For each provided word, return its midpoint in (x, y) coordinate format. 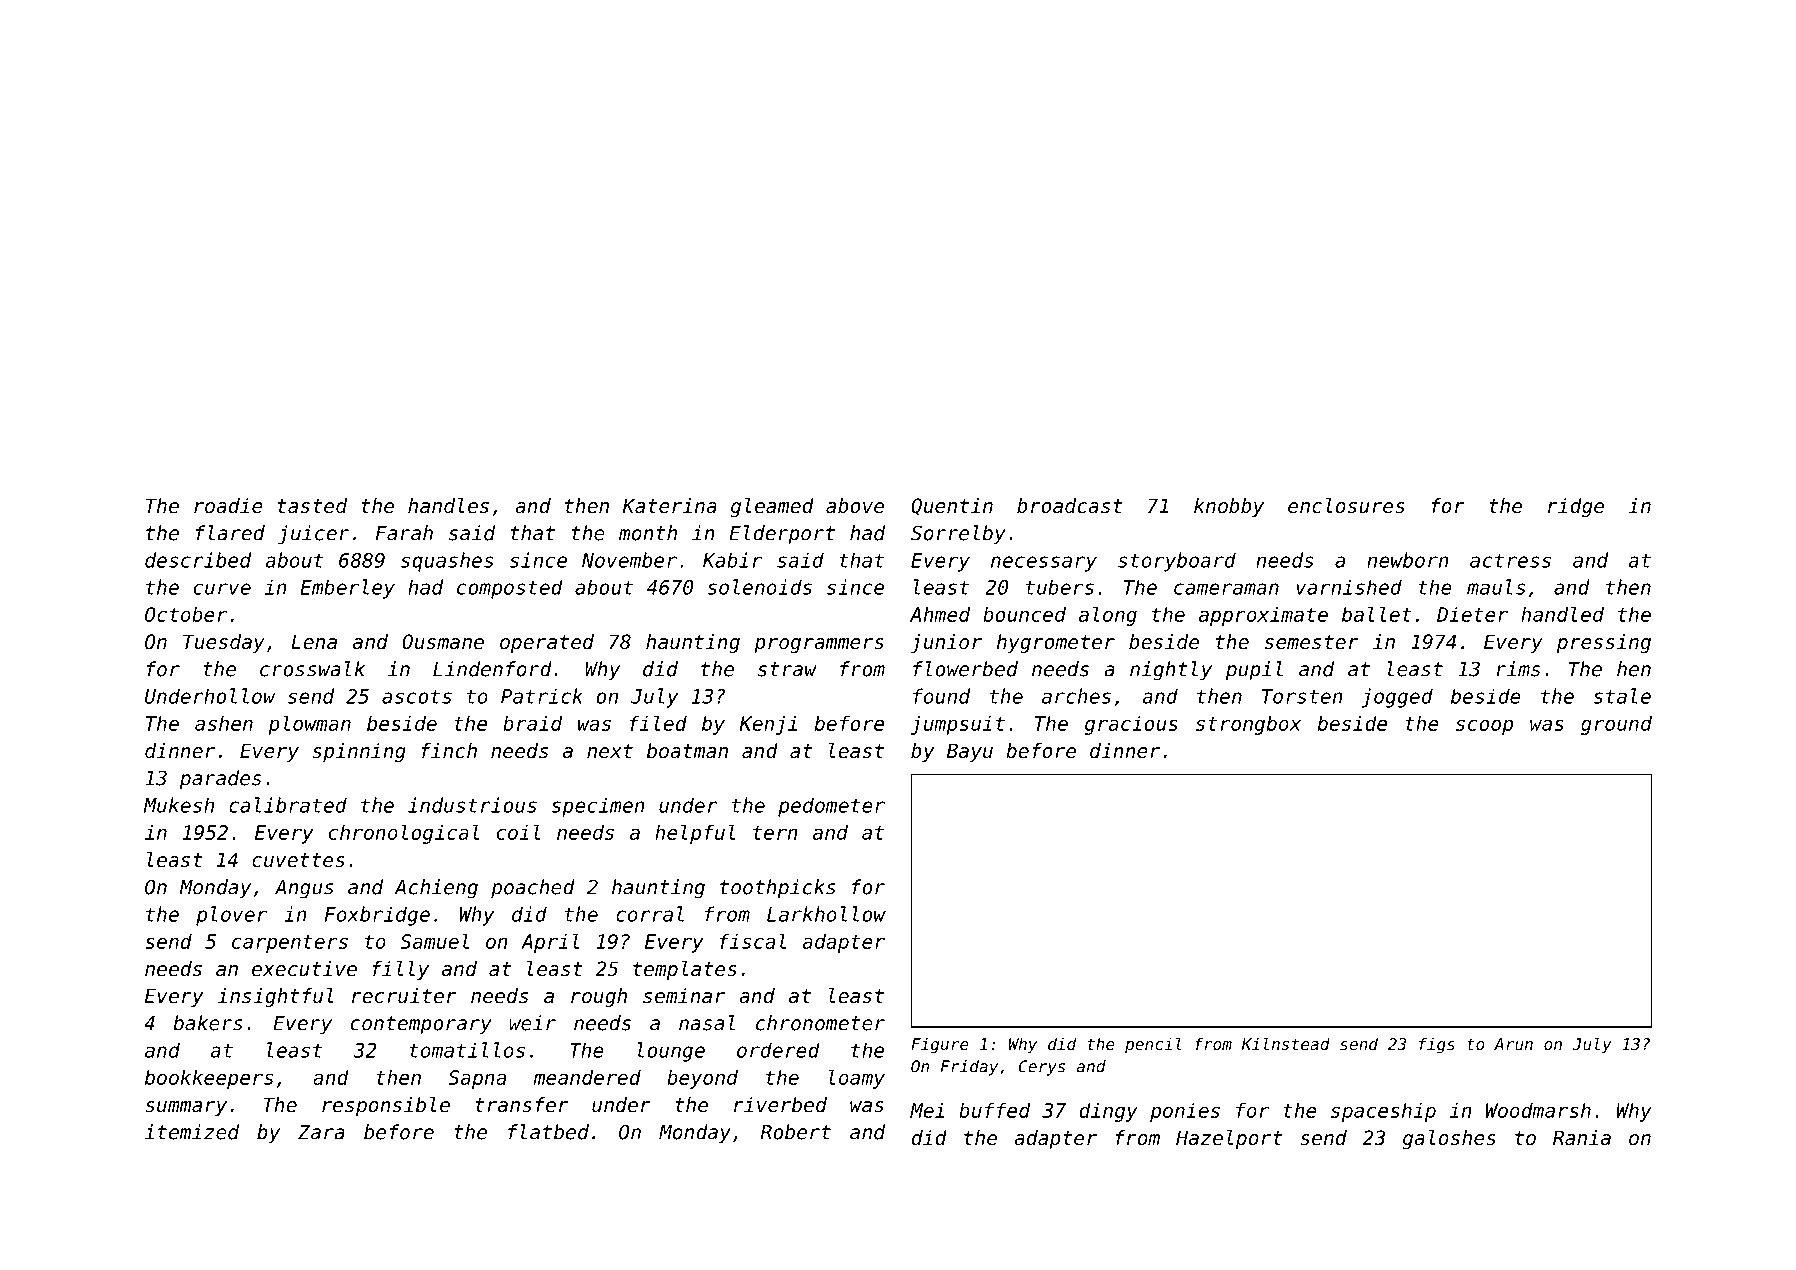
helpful (695, 834)
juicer (313, 535)
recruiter (404, 996)
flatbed (548, 1132)
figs (1437, 1045)
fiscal (753, 941)
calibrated (288, 805)
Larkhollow (826, 914)
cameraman (1226, 589)
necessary (1044, 564)
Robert (796, 1132)
